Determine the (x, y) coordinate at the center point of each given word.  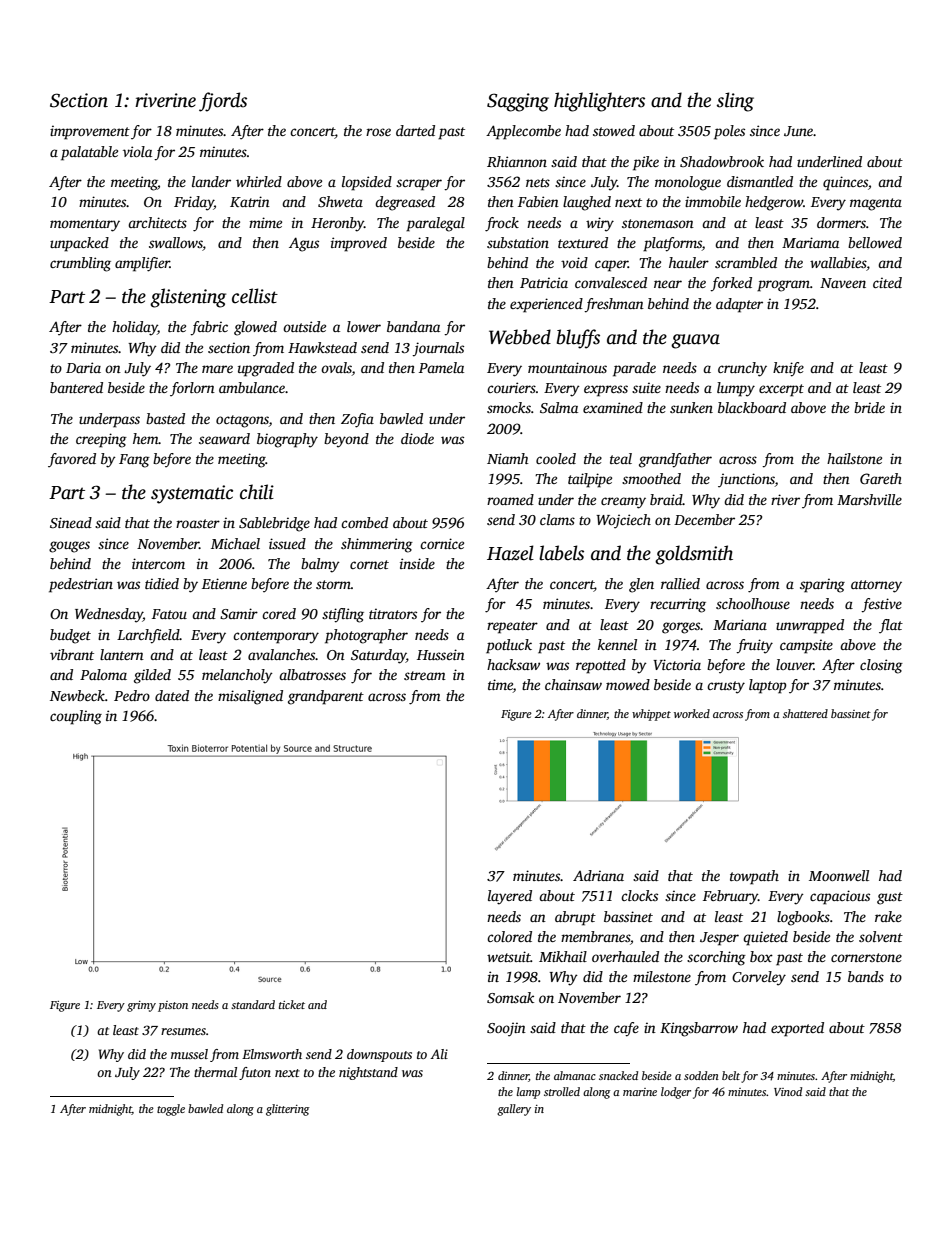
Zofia (357, 420)
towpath (754, 877)
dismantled (760, 181)
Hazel (510, 553)
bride (869, 407)
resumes (183, 1031)
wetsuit (509, 956)
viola (137, 151)
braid (666, 499)
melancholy (237, 676)
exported (797, 1029)
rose (378, 132)
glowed (255, 328)
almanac (575, 1075)
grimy (141, 1006)
